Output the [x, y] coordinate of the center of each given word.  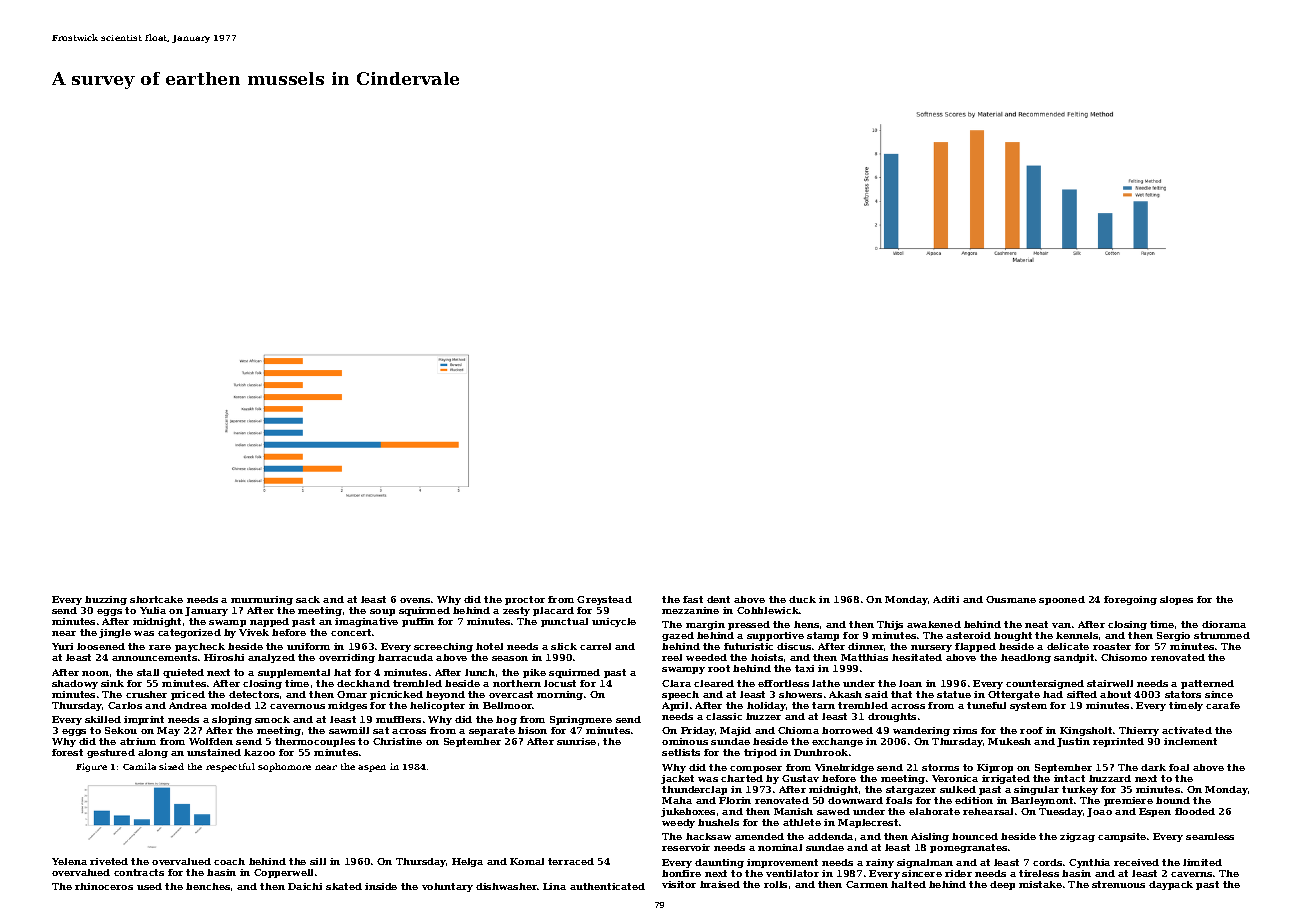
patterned [1207, 684]
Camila [139, 766]
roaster [1112, 646]
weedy [678, 823]
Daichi [305, 886]
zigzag [1077, 837]
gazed [678, 636]
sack [308, 599]
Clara [676, 683]
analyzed [271, 658]
